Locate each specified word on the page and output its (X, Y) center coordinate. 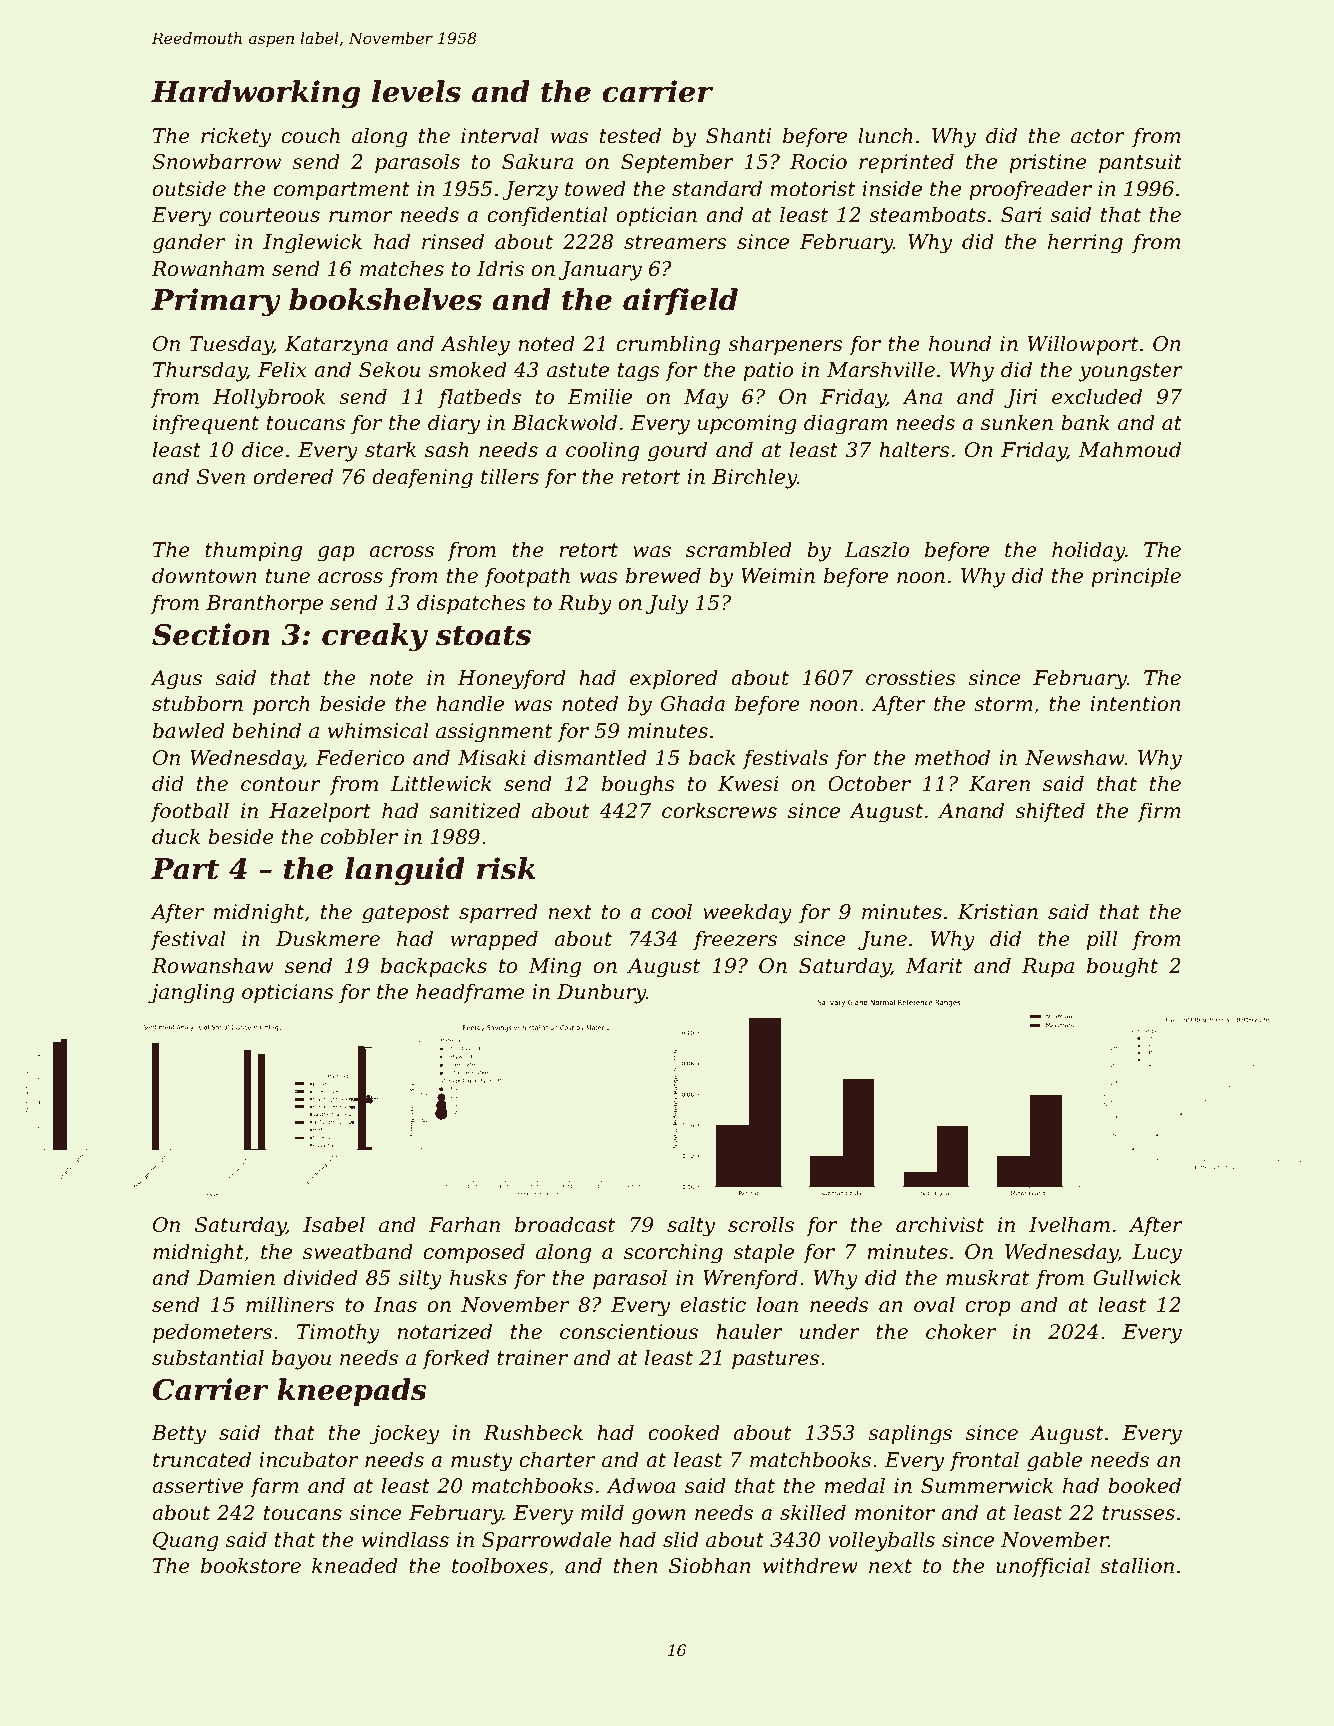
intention (1135, 704)
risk (506, 868)
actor (1098, 136)
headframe (470, 993)
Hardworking (256, 94)
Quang (186, 1542)
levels (416, 91)
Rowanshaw (212, 965)
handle (470, 703)
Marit (934, 966)
